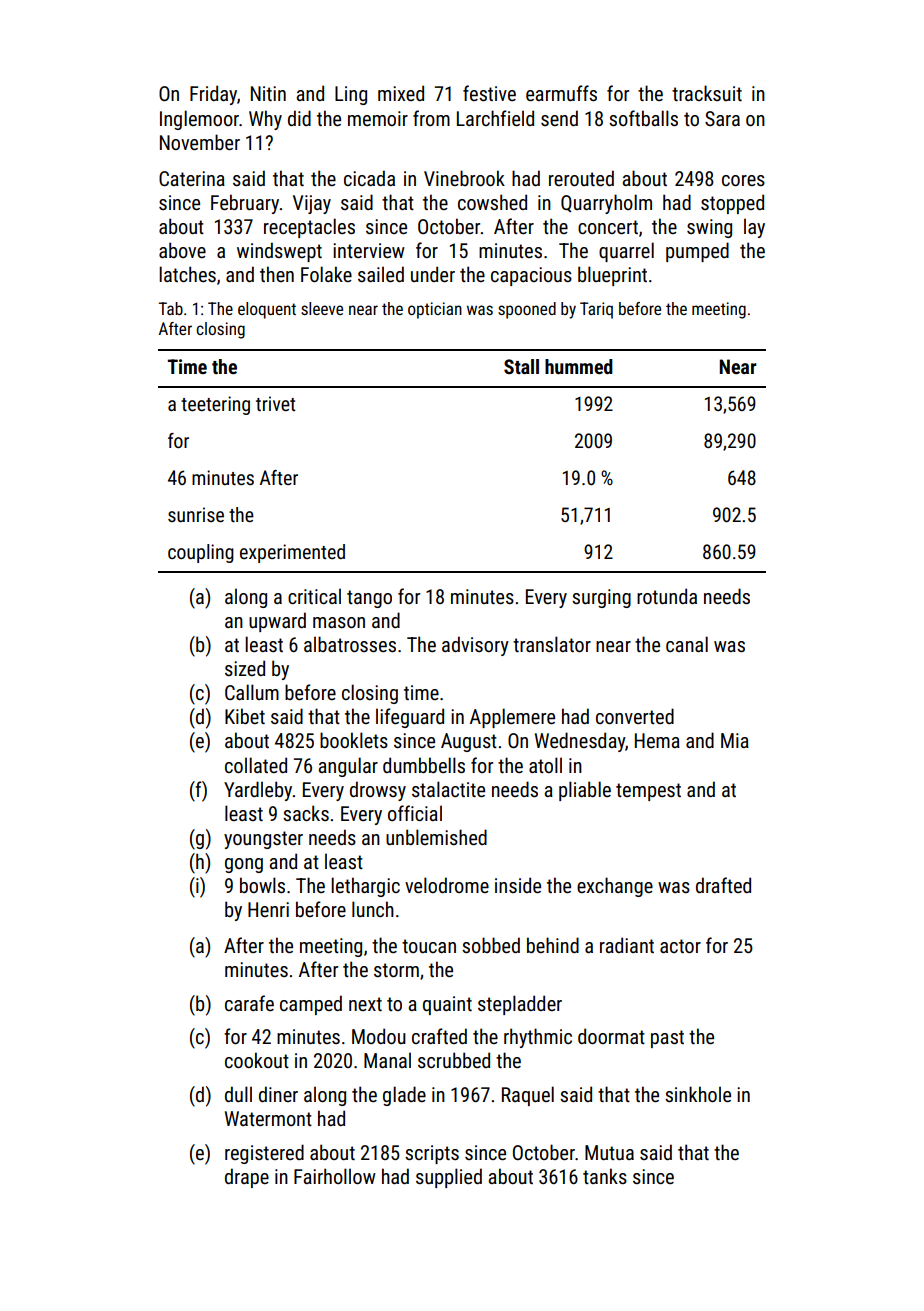 The height and width of the document is (1311, 924). I want to click on stepladder, so click(520, 1005).
